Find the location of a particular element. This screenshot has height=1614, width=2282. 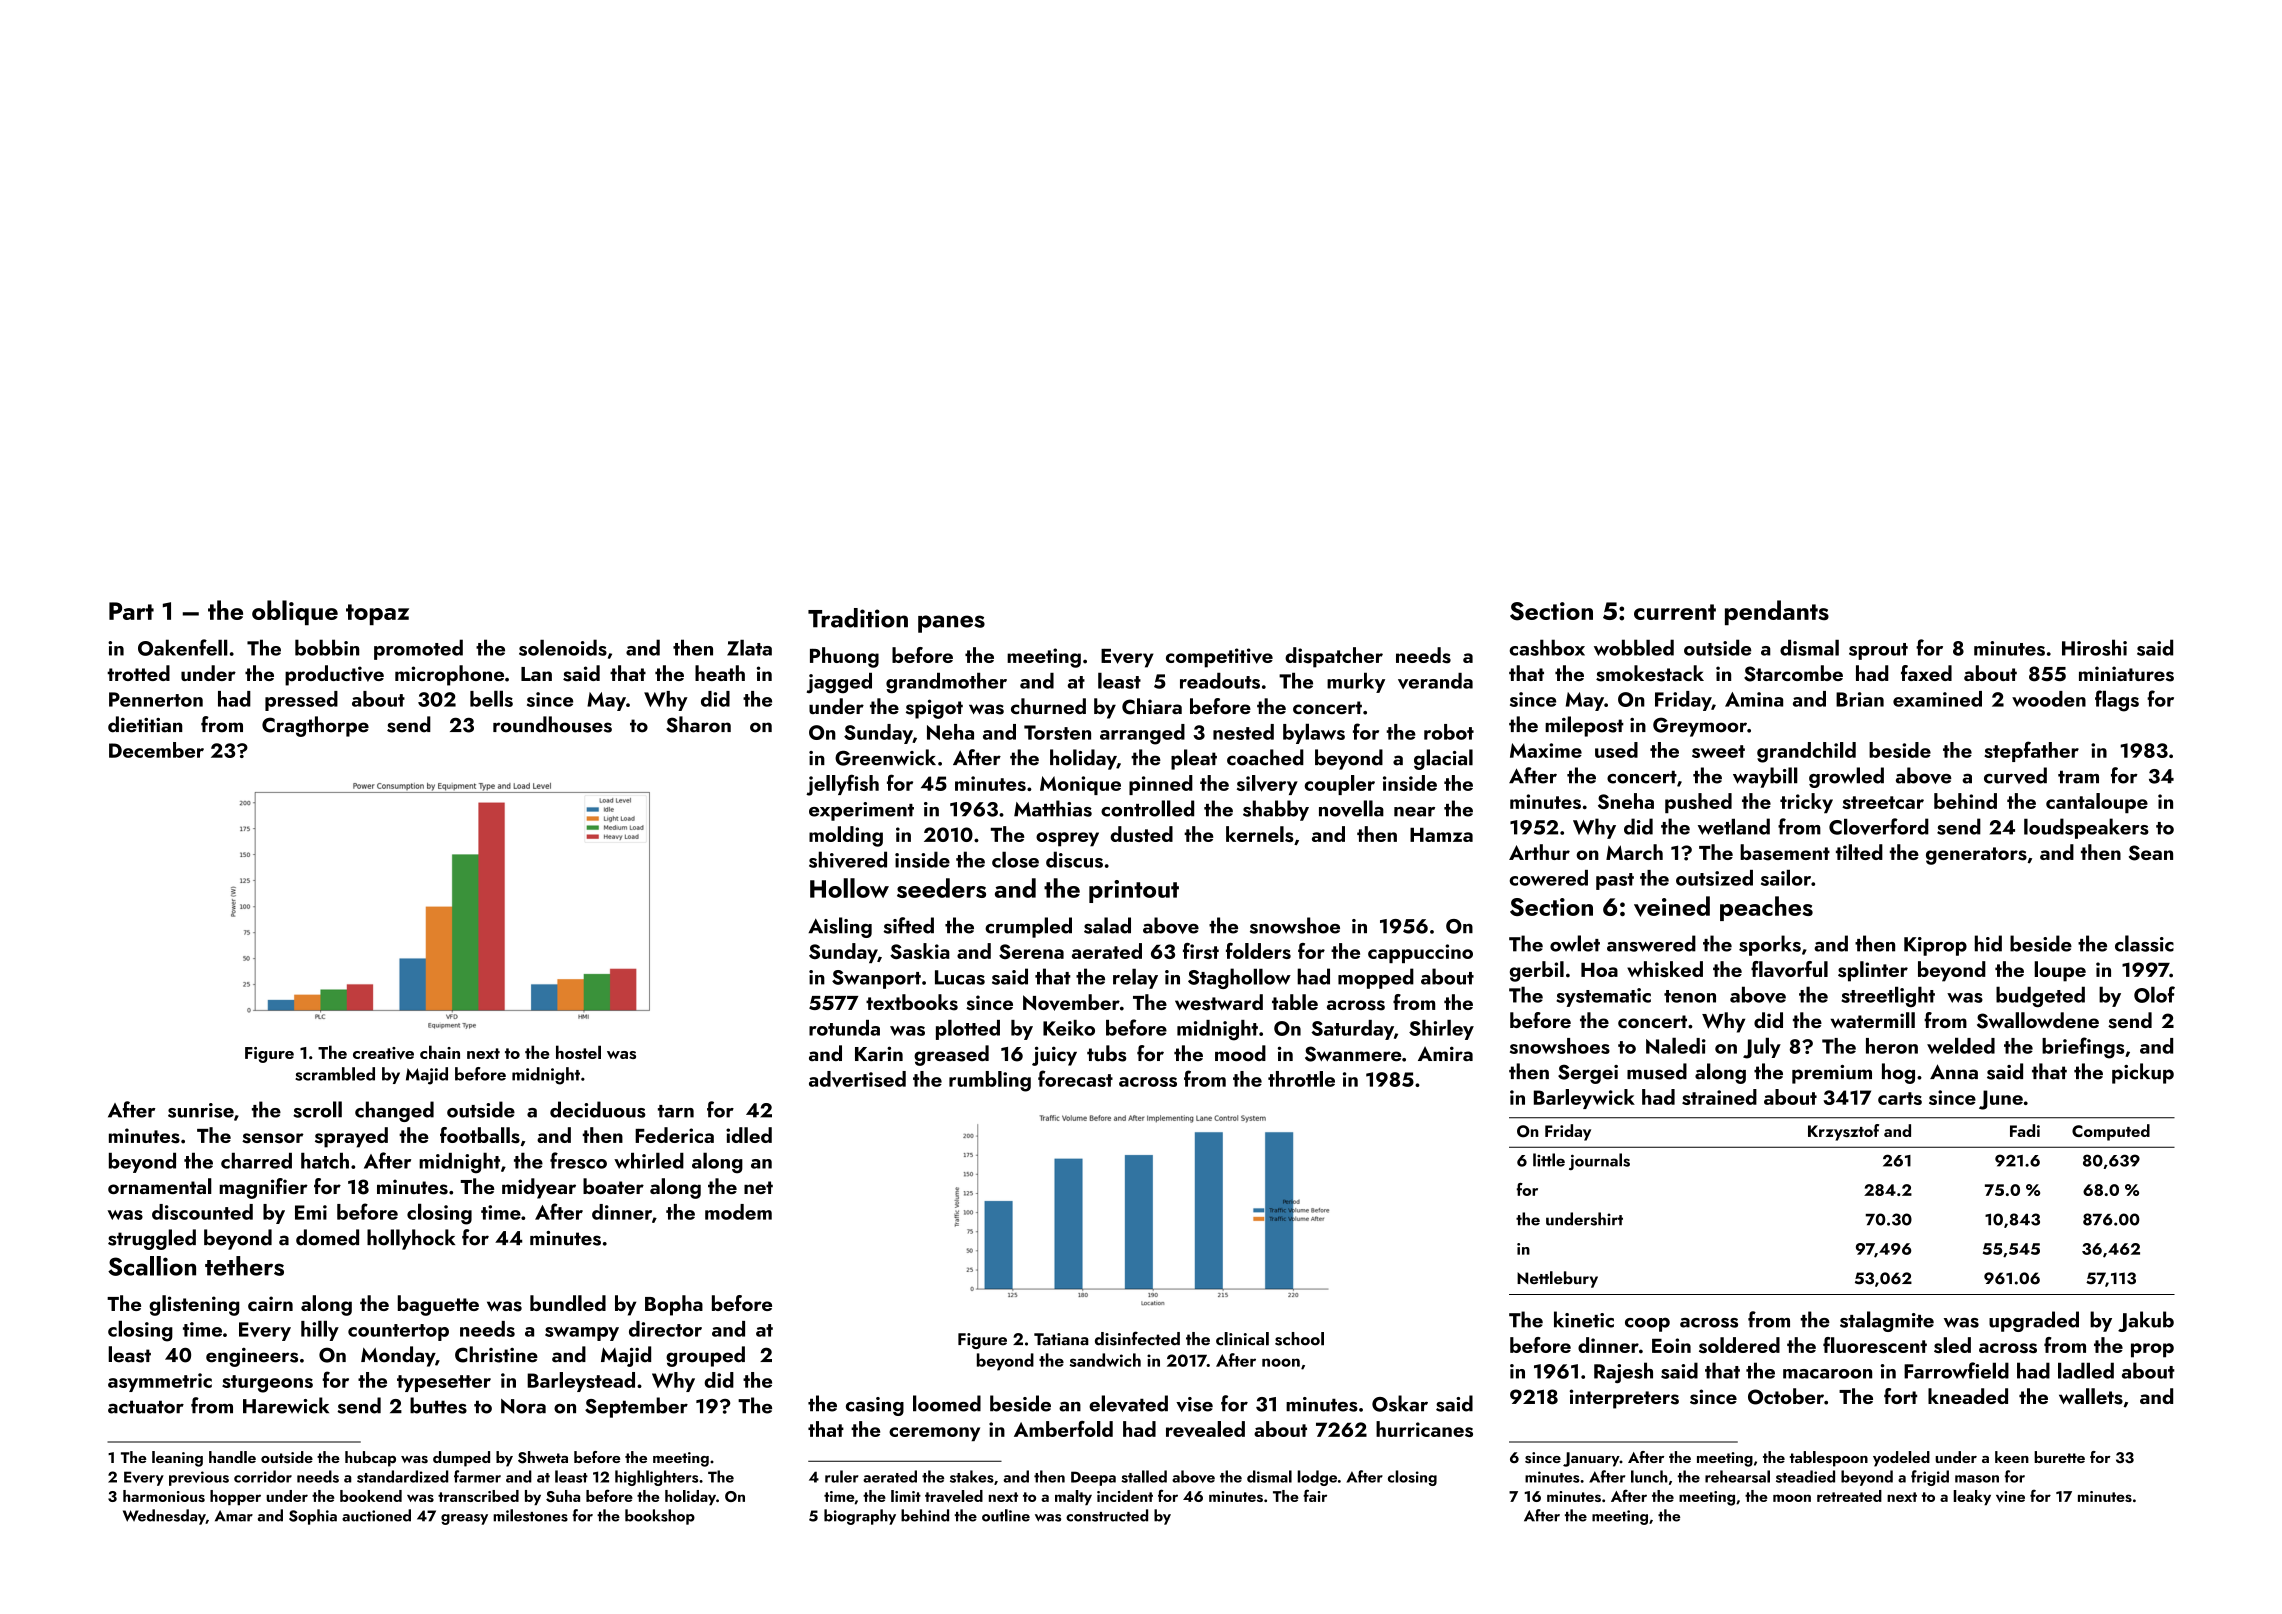

sprout is located at coordinates (1878, 651).
